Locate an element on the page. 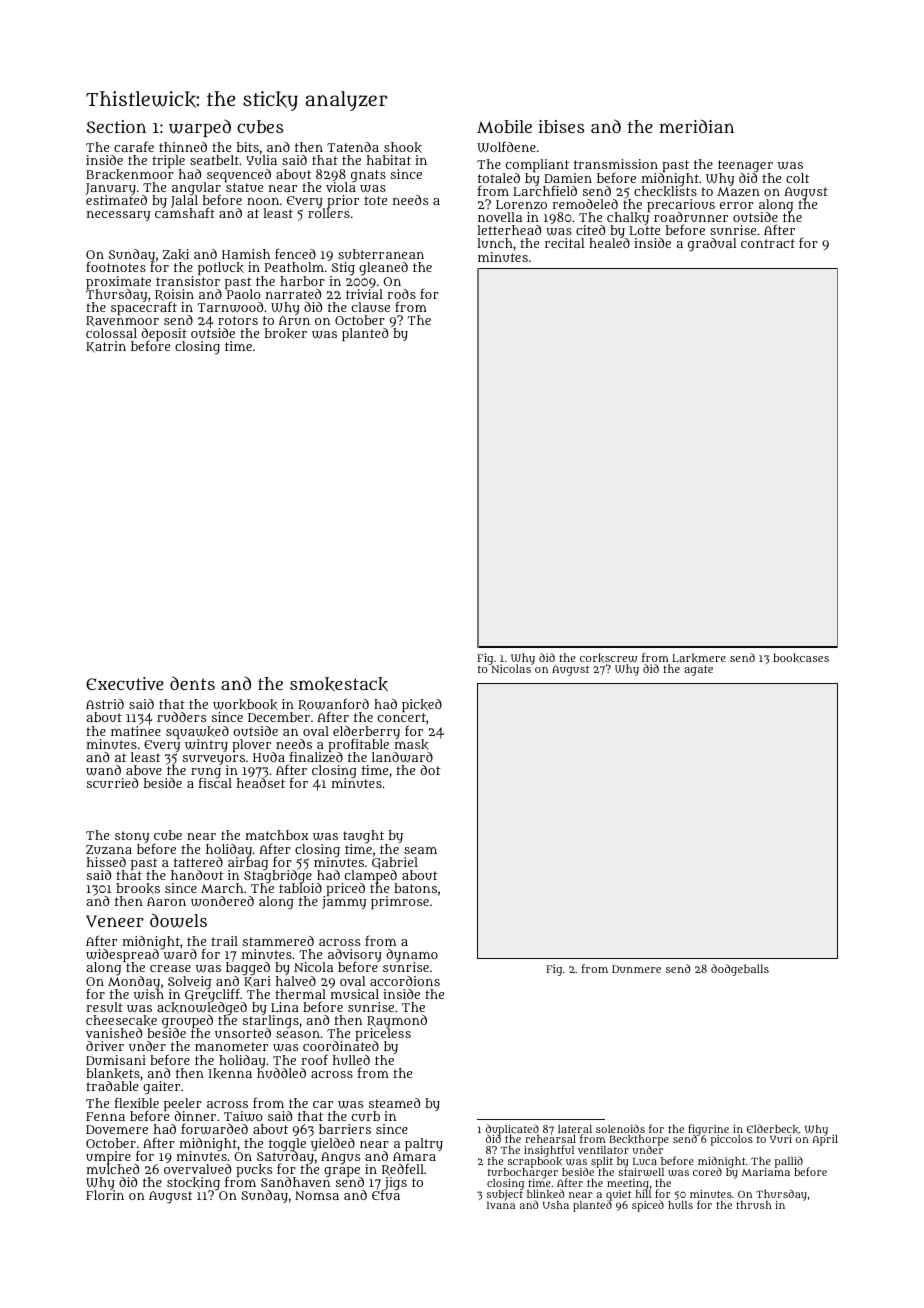 Image resolution: width=924 pixels, height=1308 pixels. Section is located at coordinates (116, 126).
